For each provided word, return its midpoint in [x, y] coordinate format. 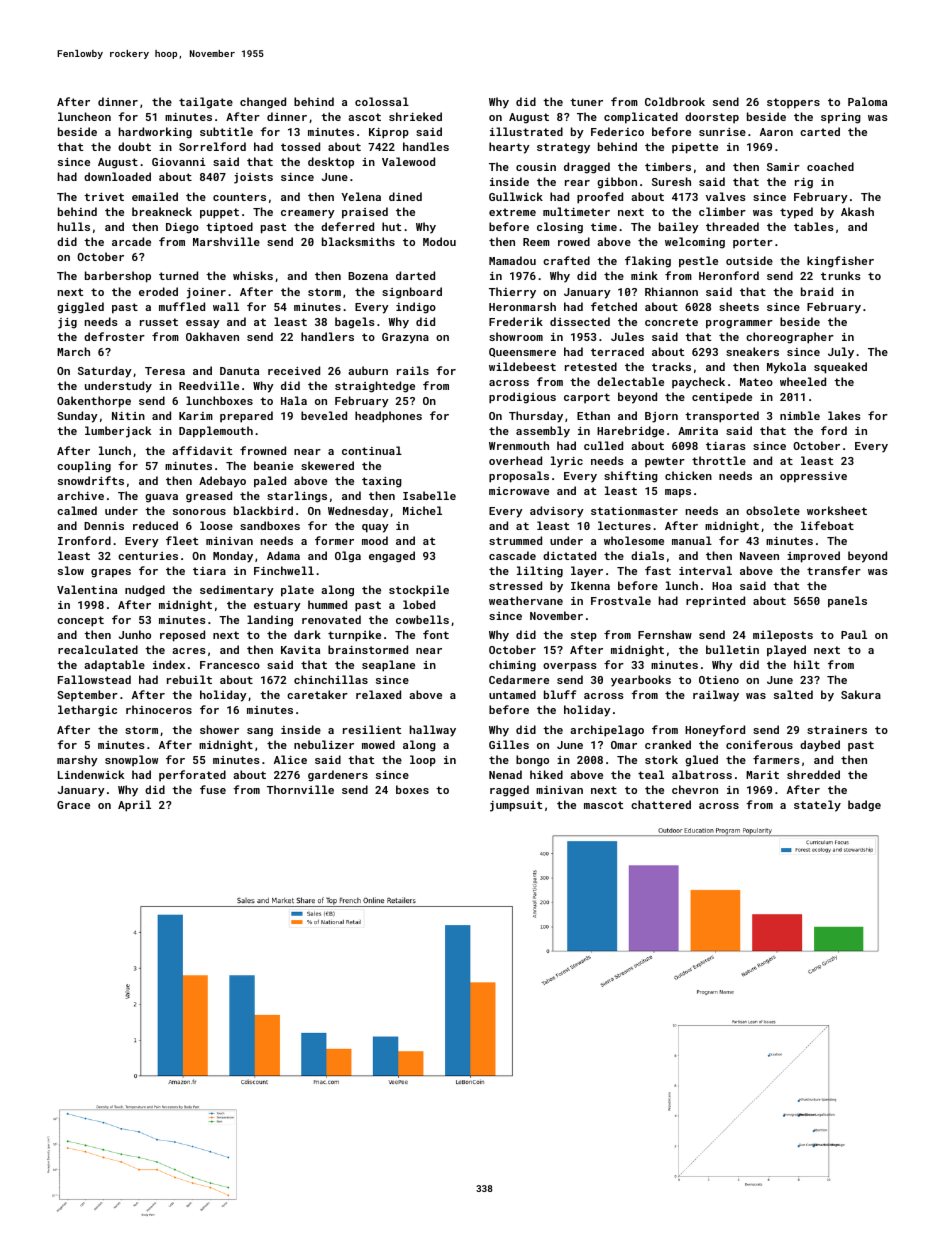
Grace [73, 805]
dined [405, 196]
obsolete [773, 510]
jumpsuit [516, 806]
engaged [392, 557]
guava [161, 498]
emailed [155, 196]
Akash [857, 211]
